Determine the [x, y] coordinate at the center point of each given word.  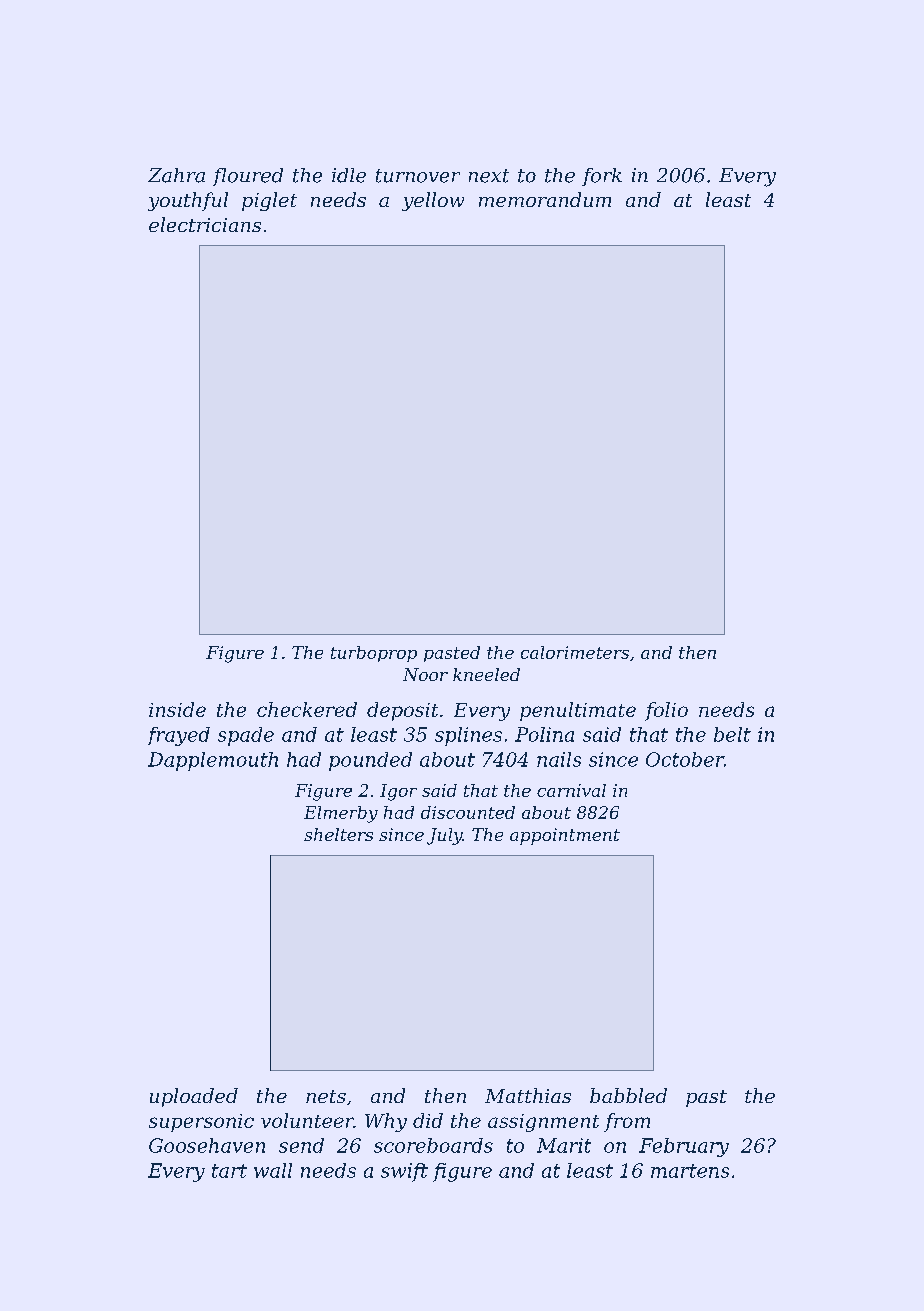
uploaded [194, 1097]
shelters [338, 834]
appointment [565, 836]
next [489, 176]
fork [602, 177]
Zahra [176, 175]
